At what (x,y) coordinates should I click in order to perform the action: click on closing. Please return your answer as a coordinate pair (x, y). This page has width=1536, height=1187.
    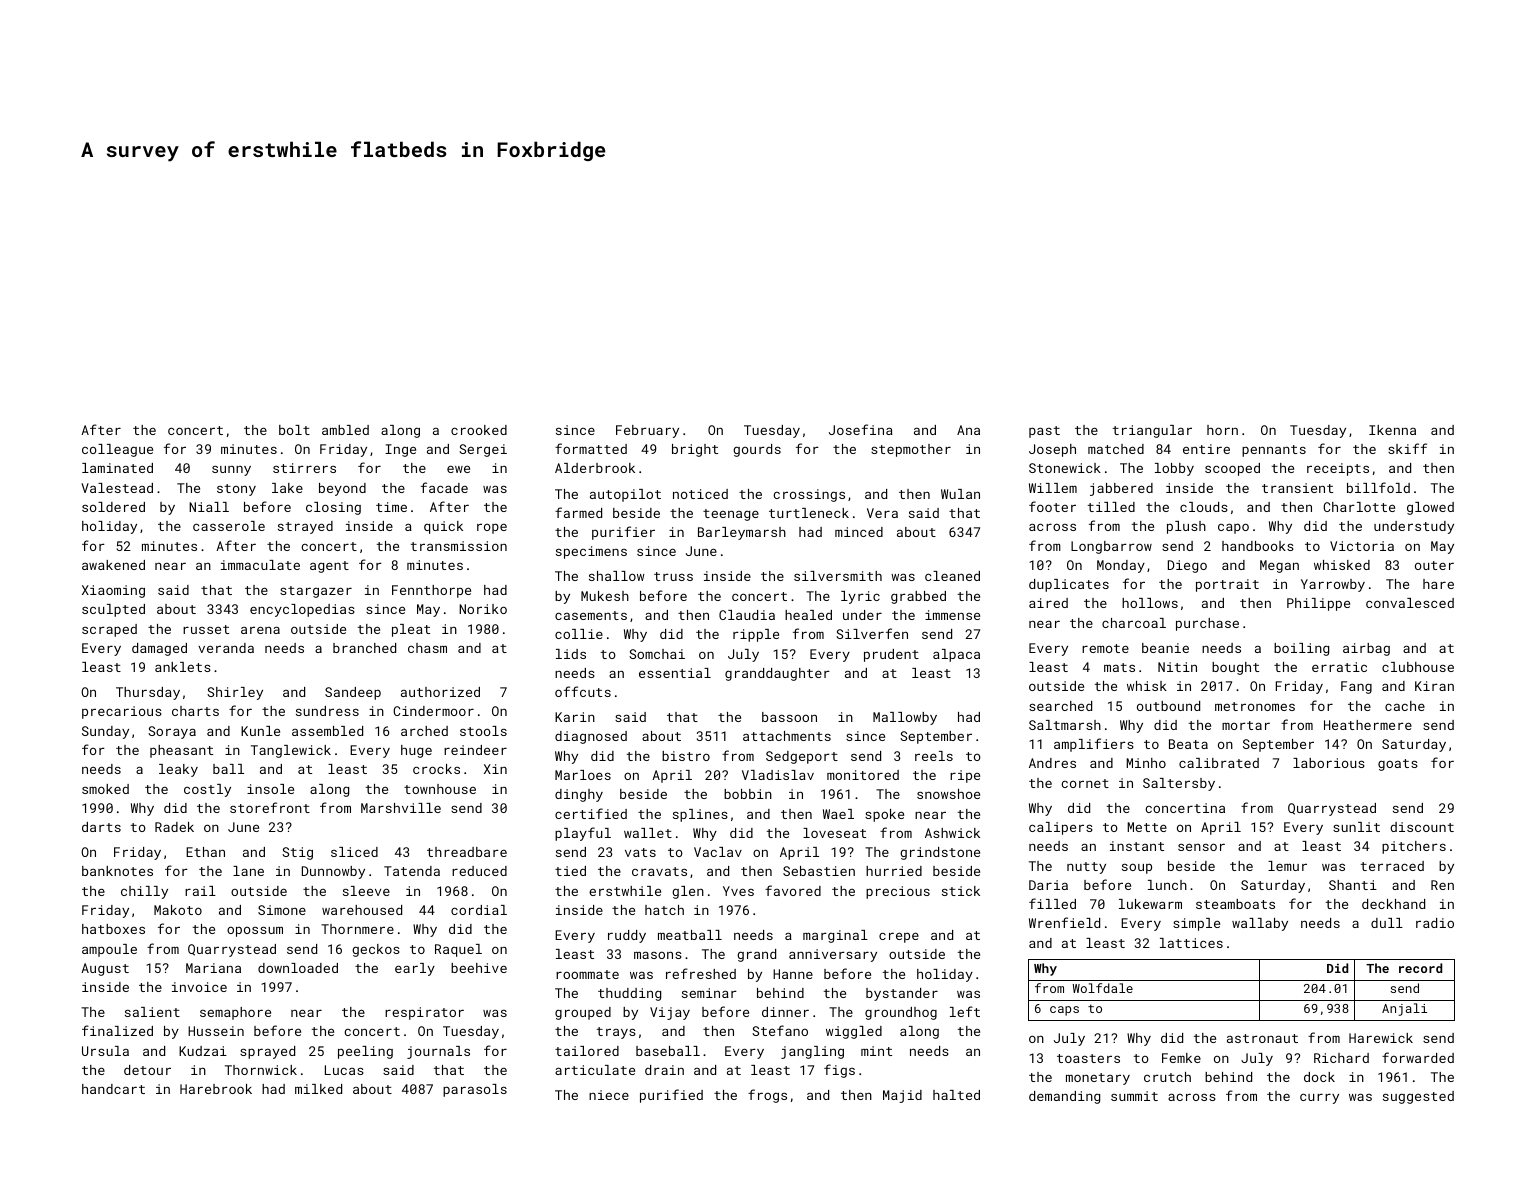
    Looking at the image, I should click on (333, 508).
